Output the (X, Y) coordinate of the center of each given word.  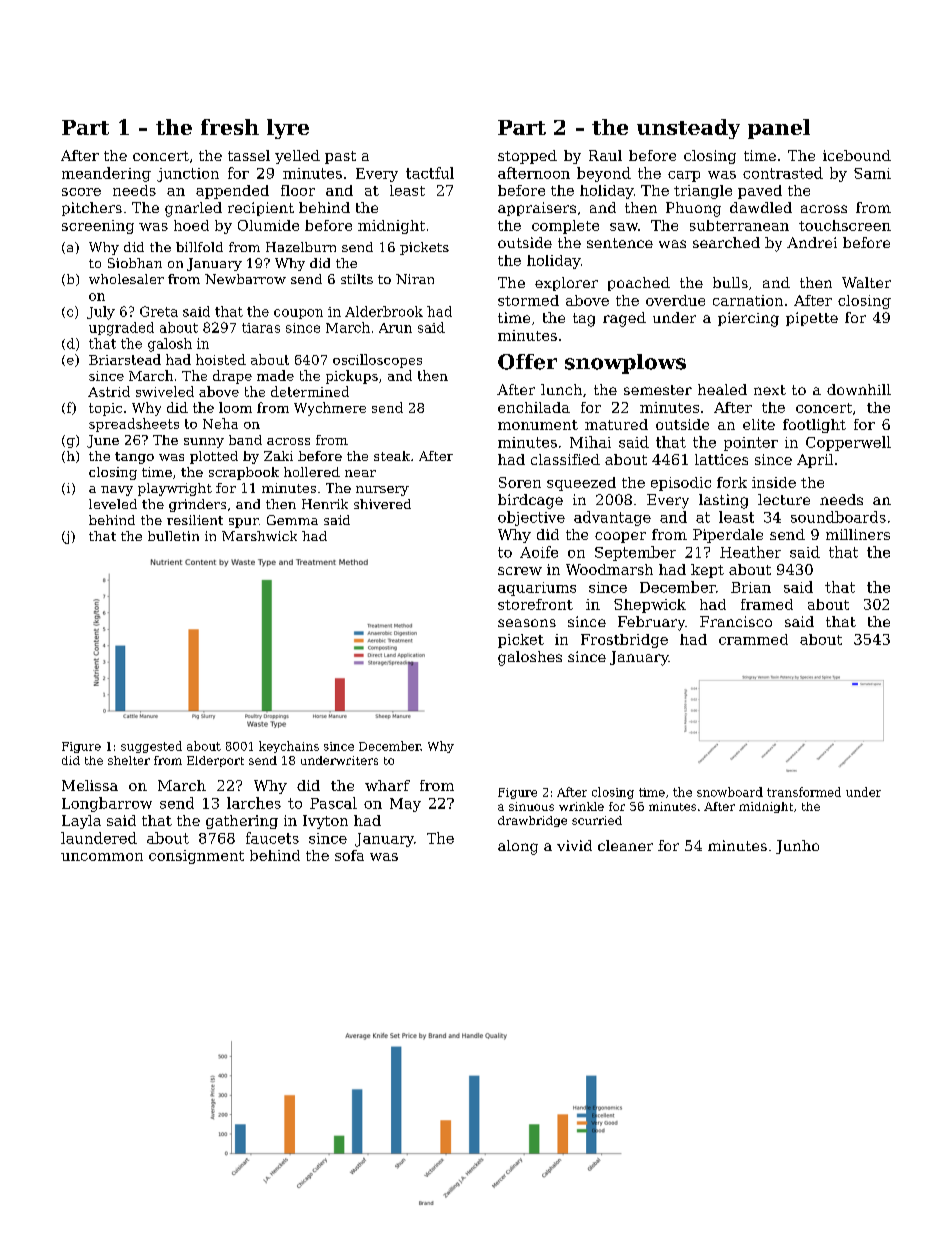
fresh (230, 127)
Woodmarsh (609, 569)
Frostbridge (624, 641)
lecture (784, 499)
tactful (430, 173)
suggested (151, 747)
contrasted (783, 173)
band (245, 440)
